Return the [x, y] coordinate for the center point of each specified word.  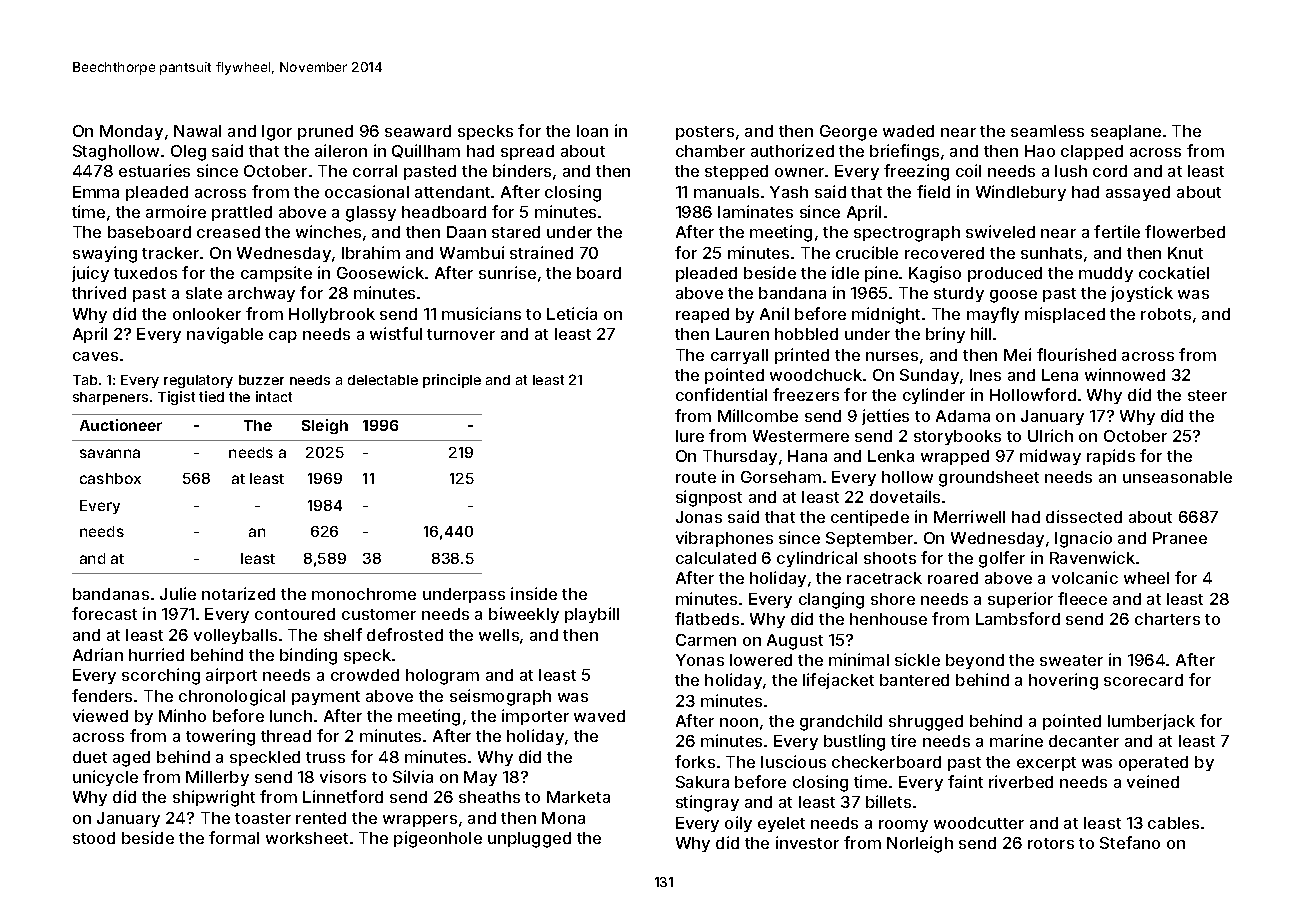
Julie [178, 593]
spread [527, 152]
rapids [1111, 457]
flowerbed [1185, 231]
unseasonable [1177, 477]
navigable [225, 335]
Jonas [699, 517]
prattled [242, 213]
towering [220, 737]
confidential [721, 394]
